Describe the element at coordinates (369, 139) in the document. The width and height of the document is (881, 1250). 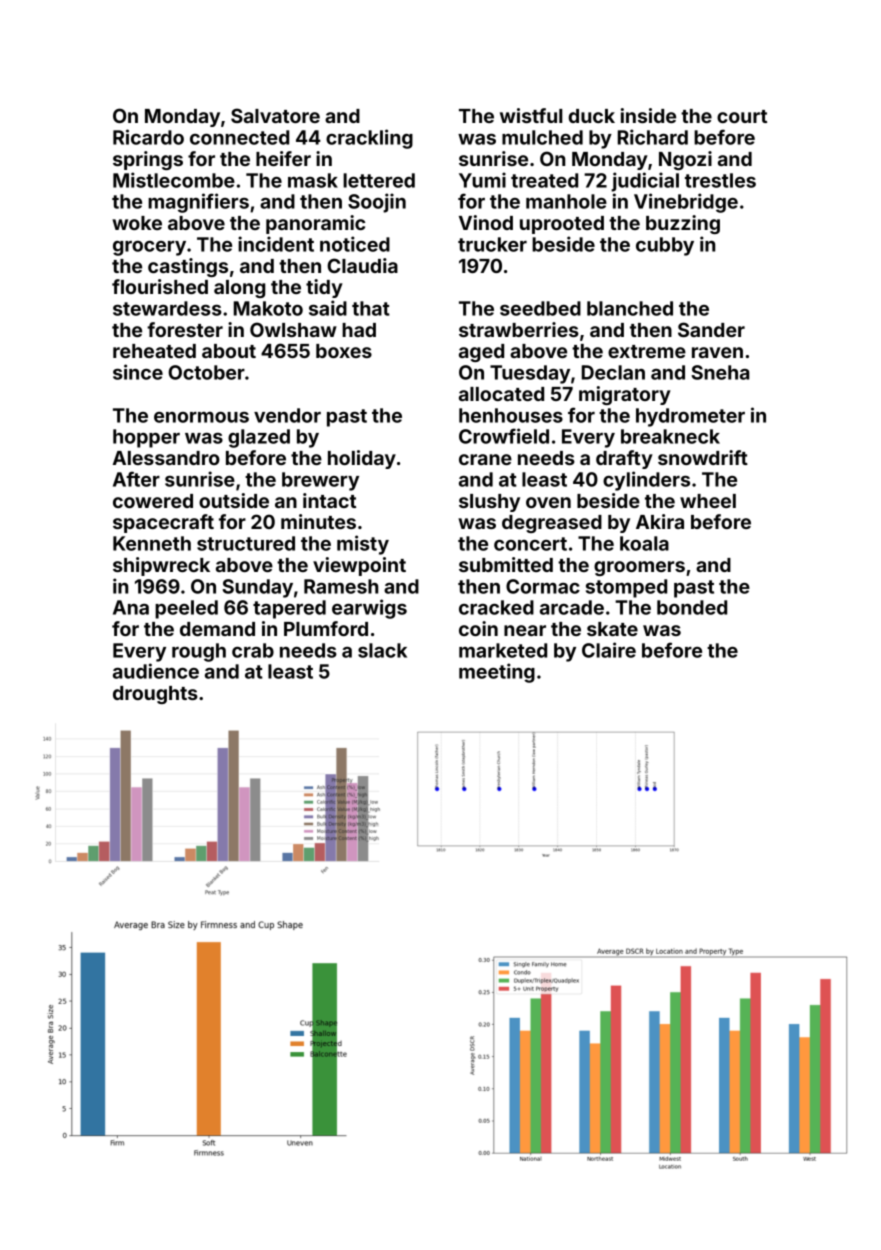
I see `crackling` at that location.
